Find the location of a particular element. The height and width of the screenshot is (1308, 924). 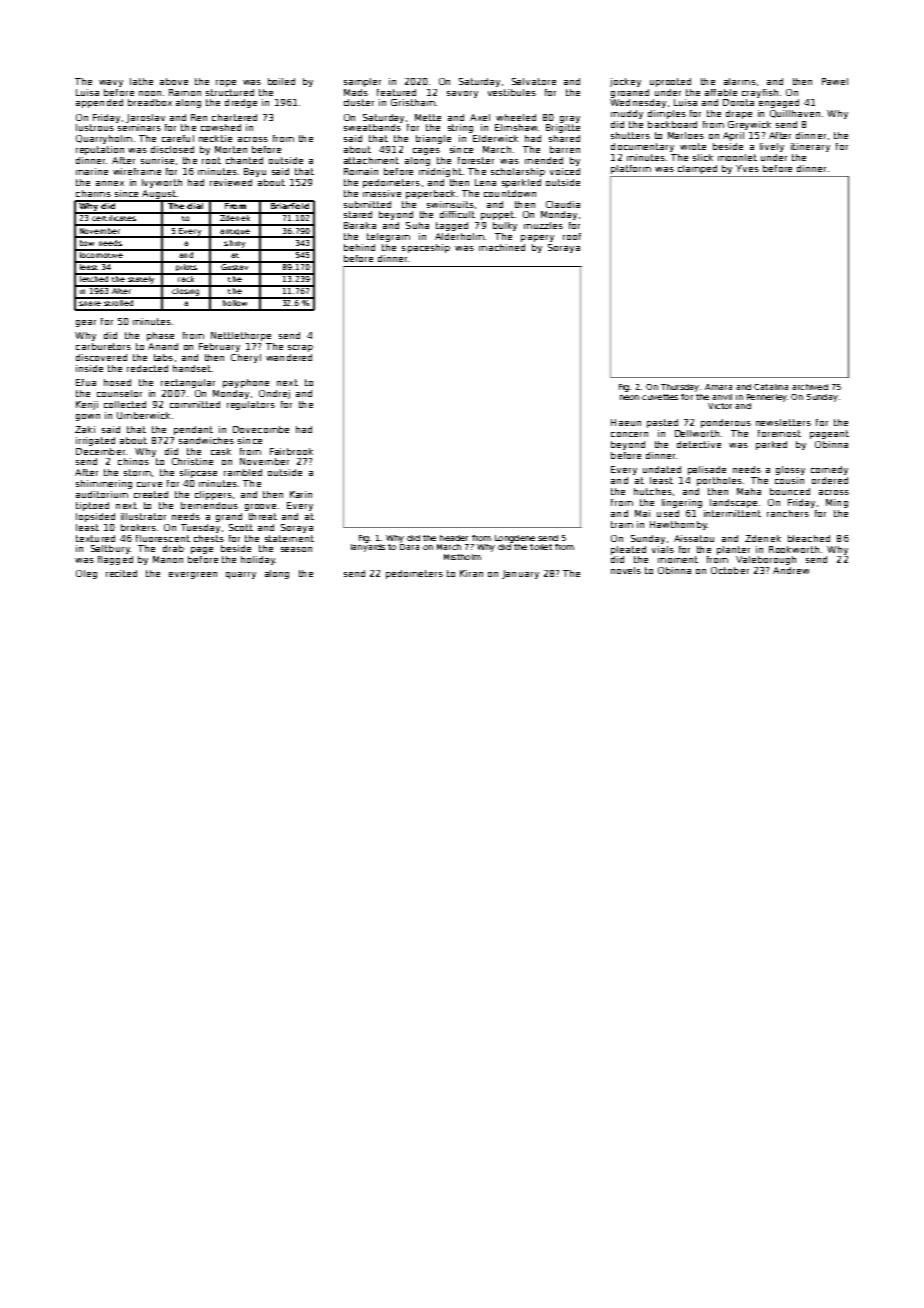

sampler is located at coordinates (362, 82).
